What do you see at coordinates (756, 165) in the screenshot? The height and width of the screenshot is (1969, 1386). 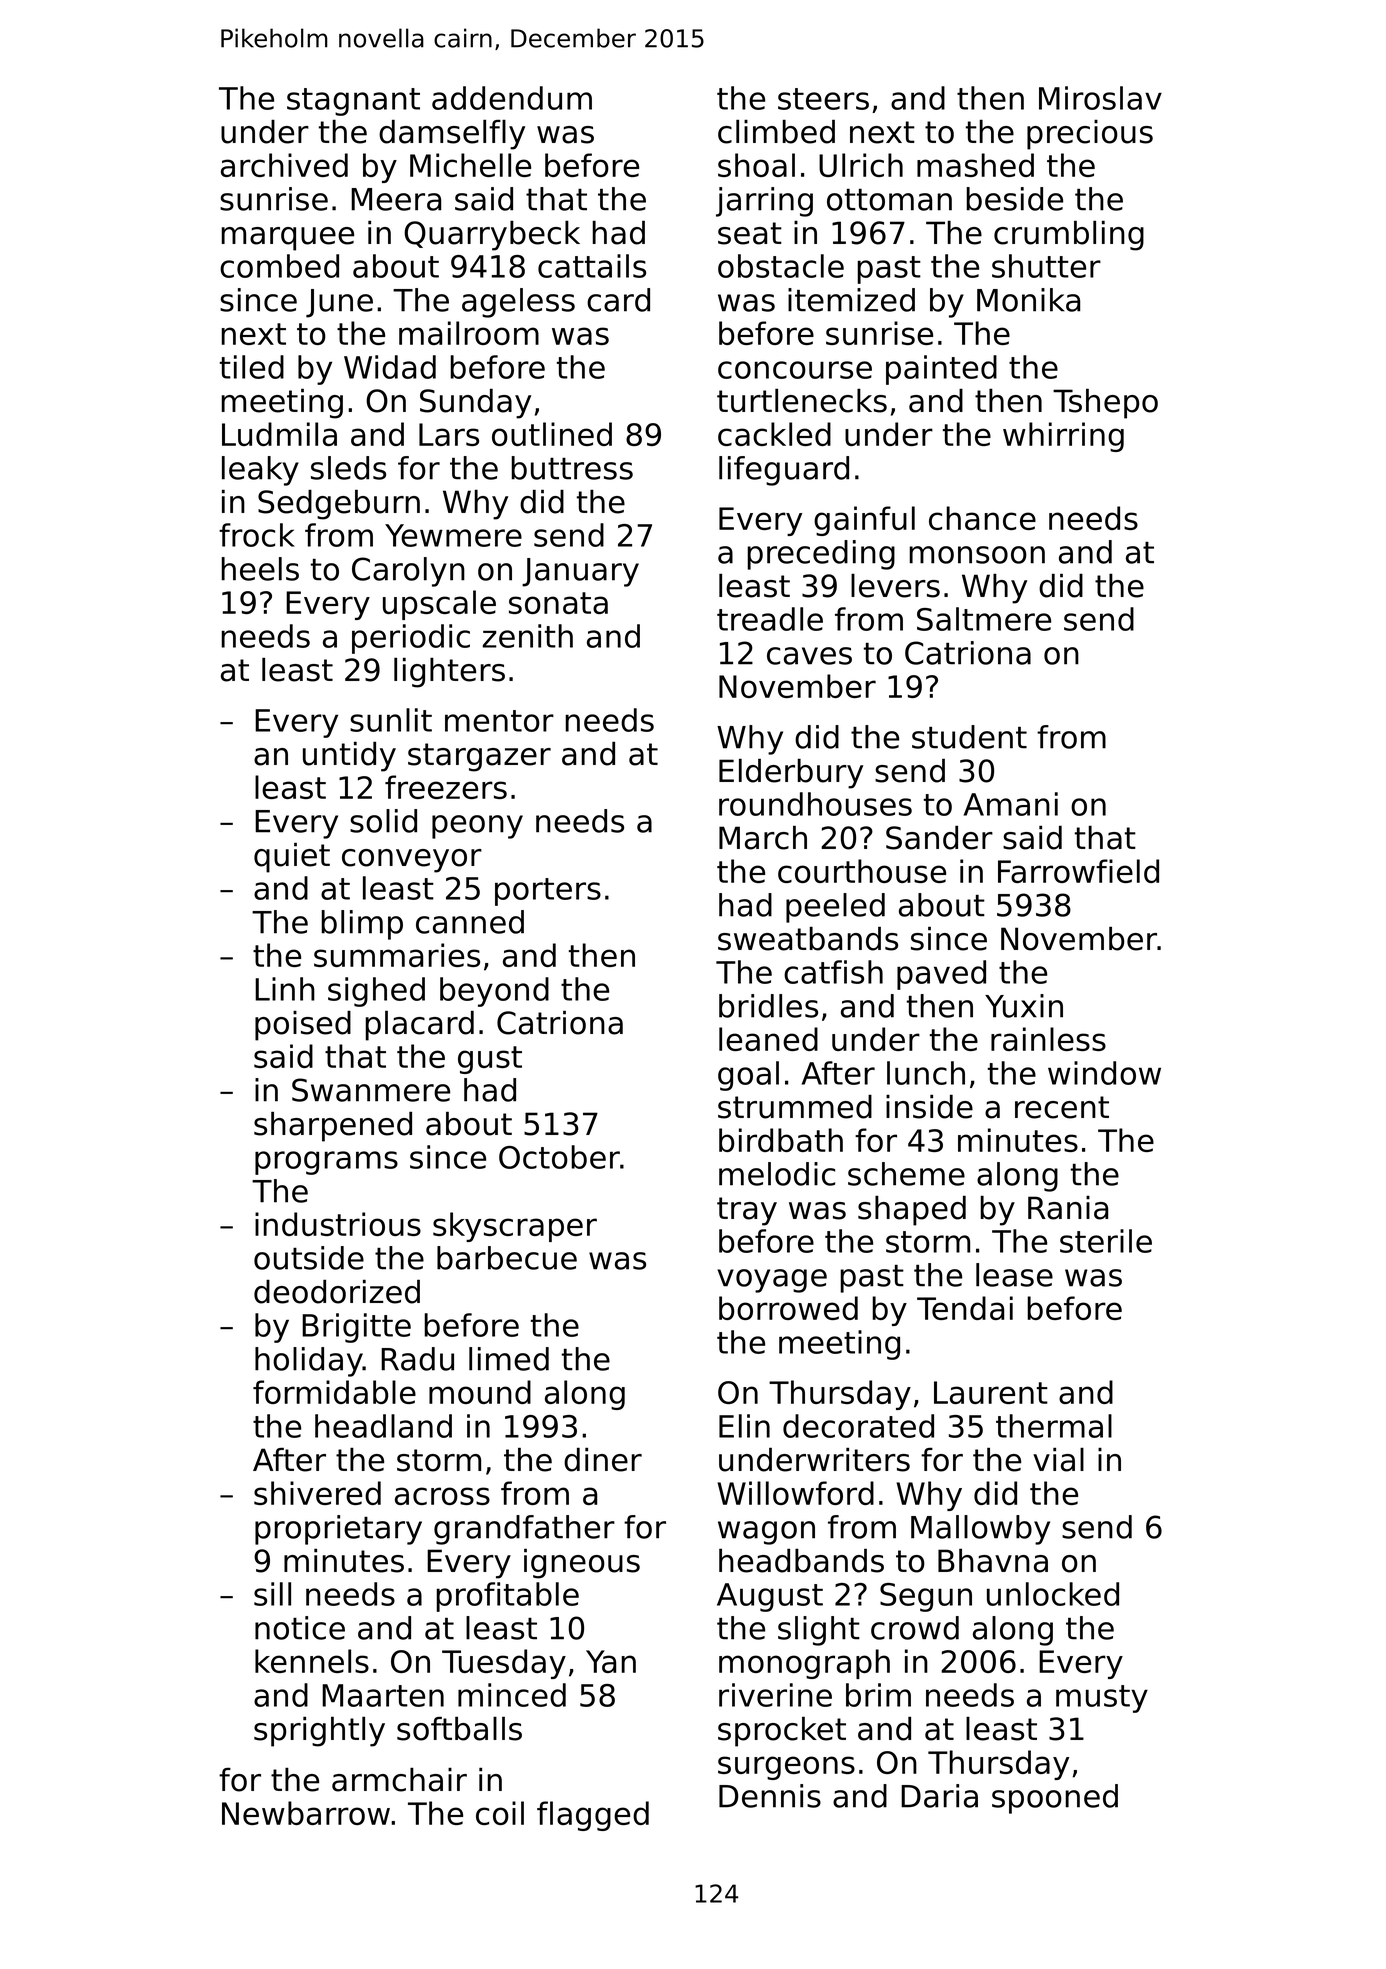 I see `shoal` at bounding box center [756, 165].
